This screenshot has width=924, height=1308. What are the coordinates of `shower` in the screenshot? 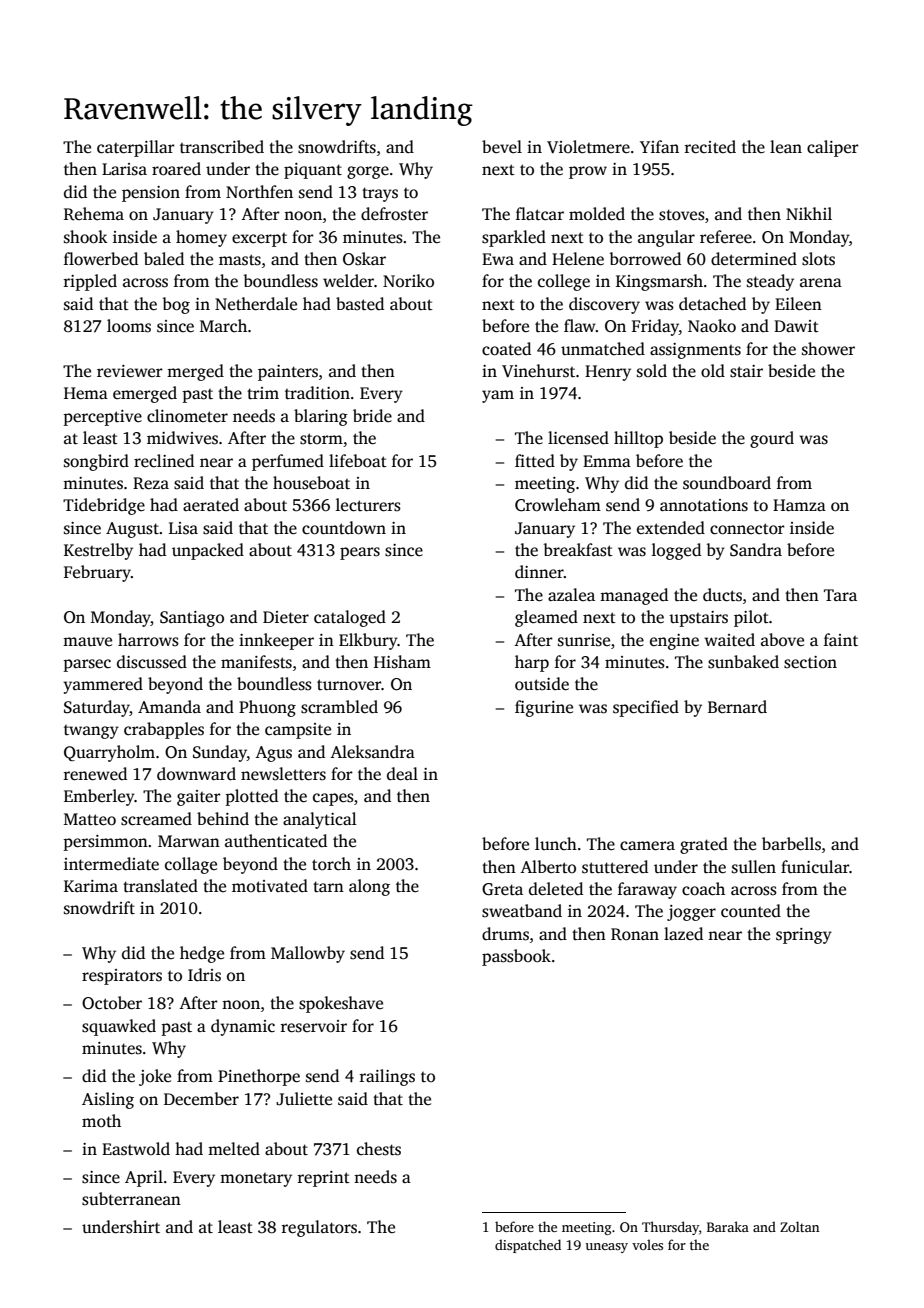 It's located at (828, 349).
